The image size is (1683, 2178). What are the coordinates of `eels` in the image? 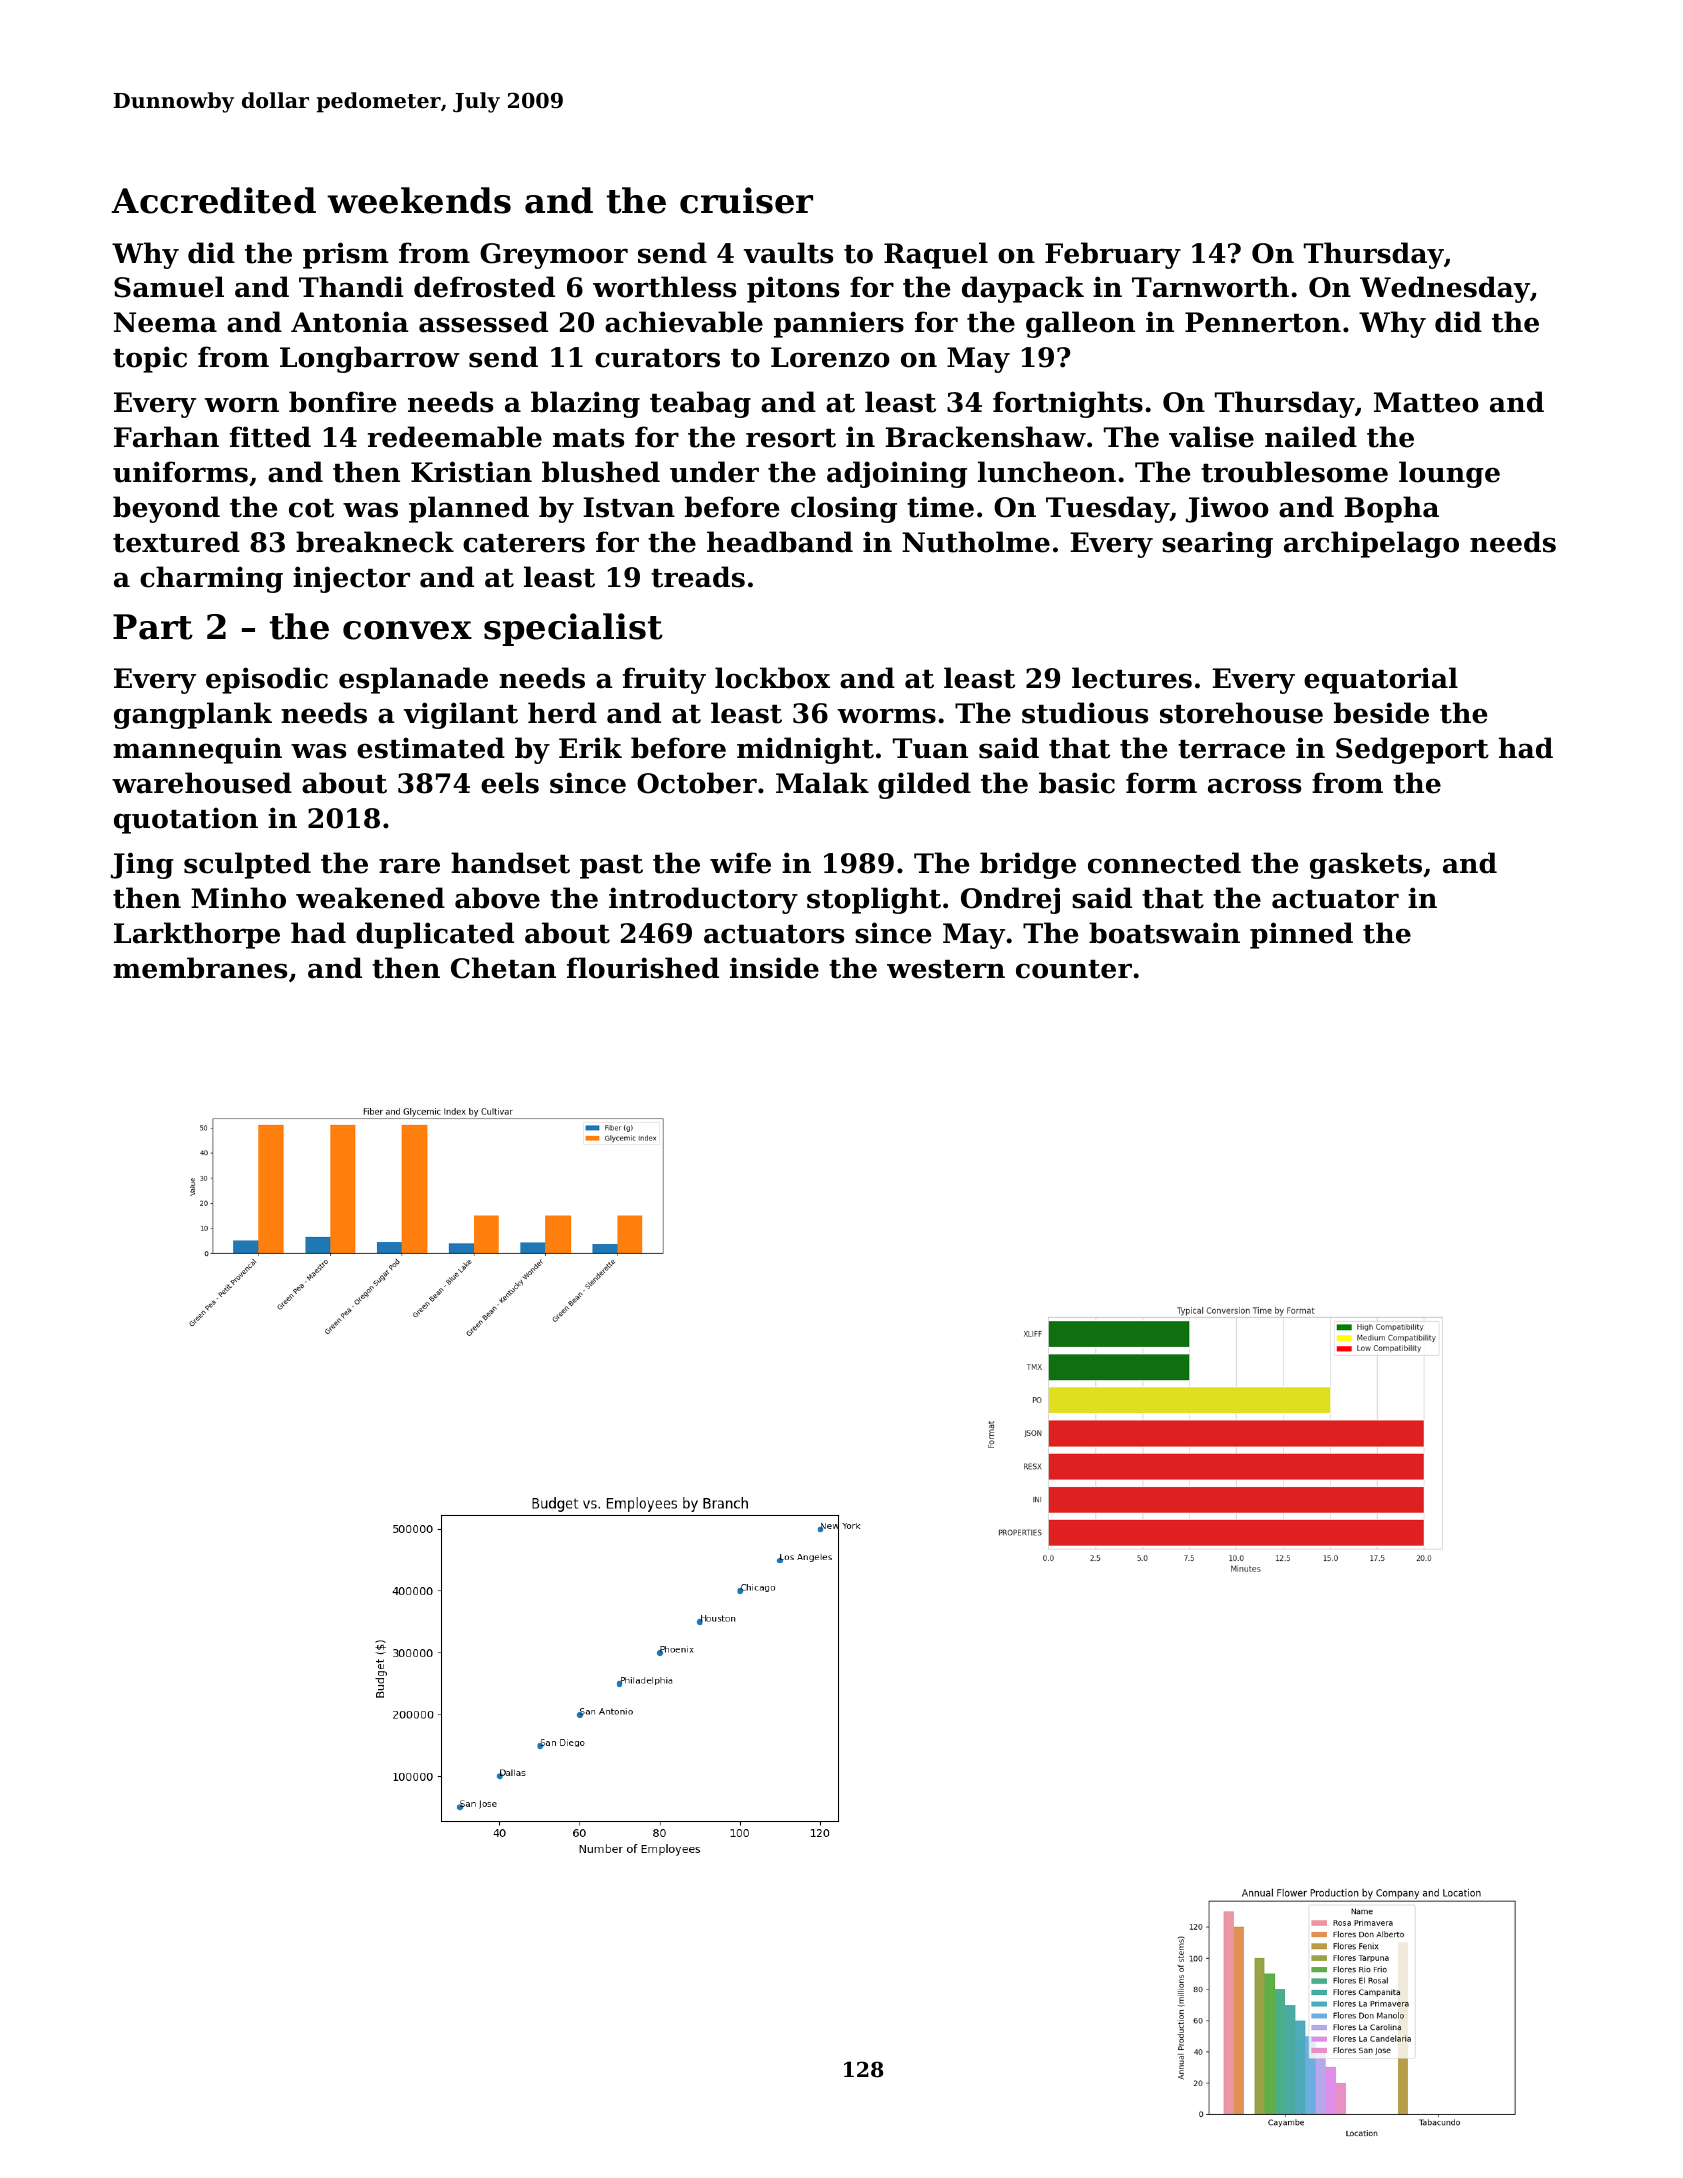 It's located at (510, 783).
